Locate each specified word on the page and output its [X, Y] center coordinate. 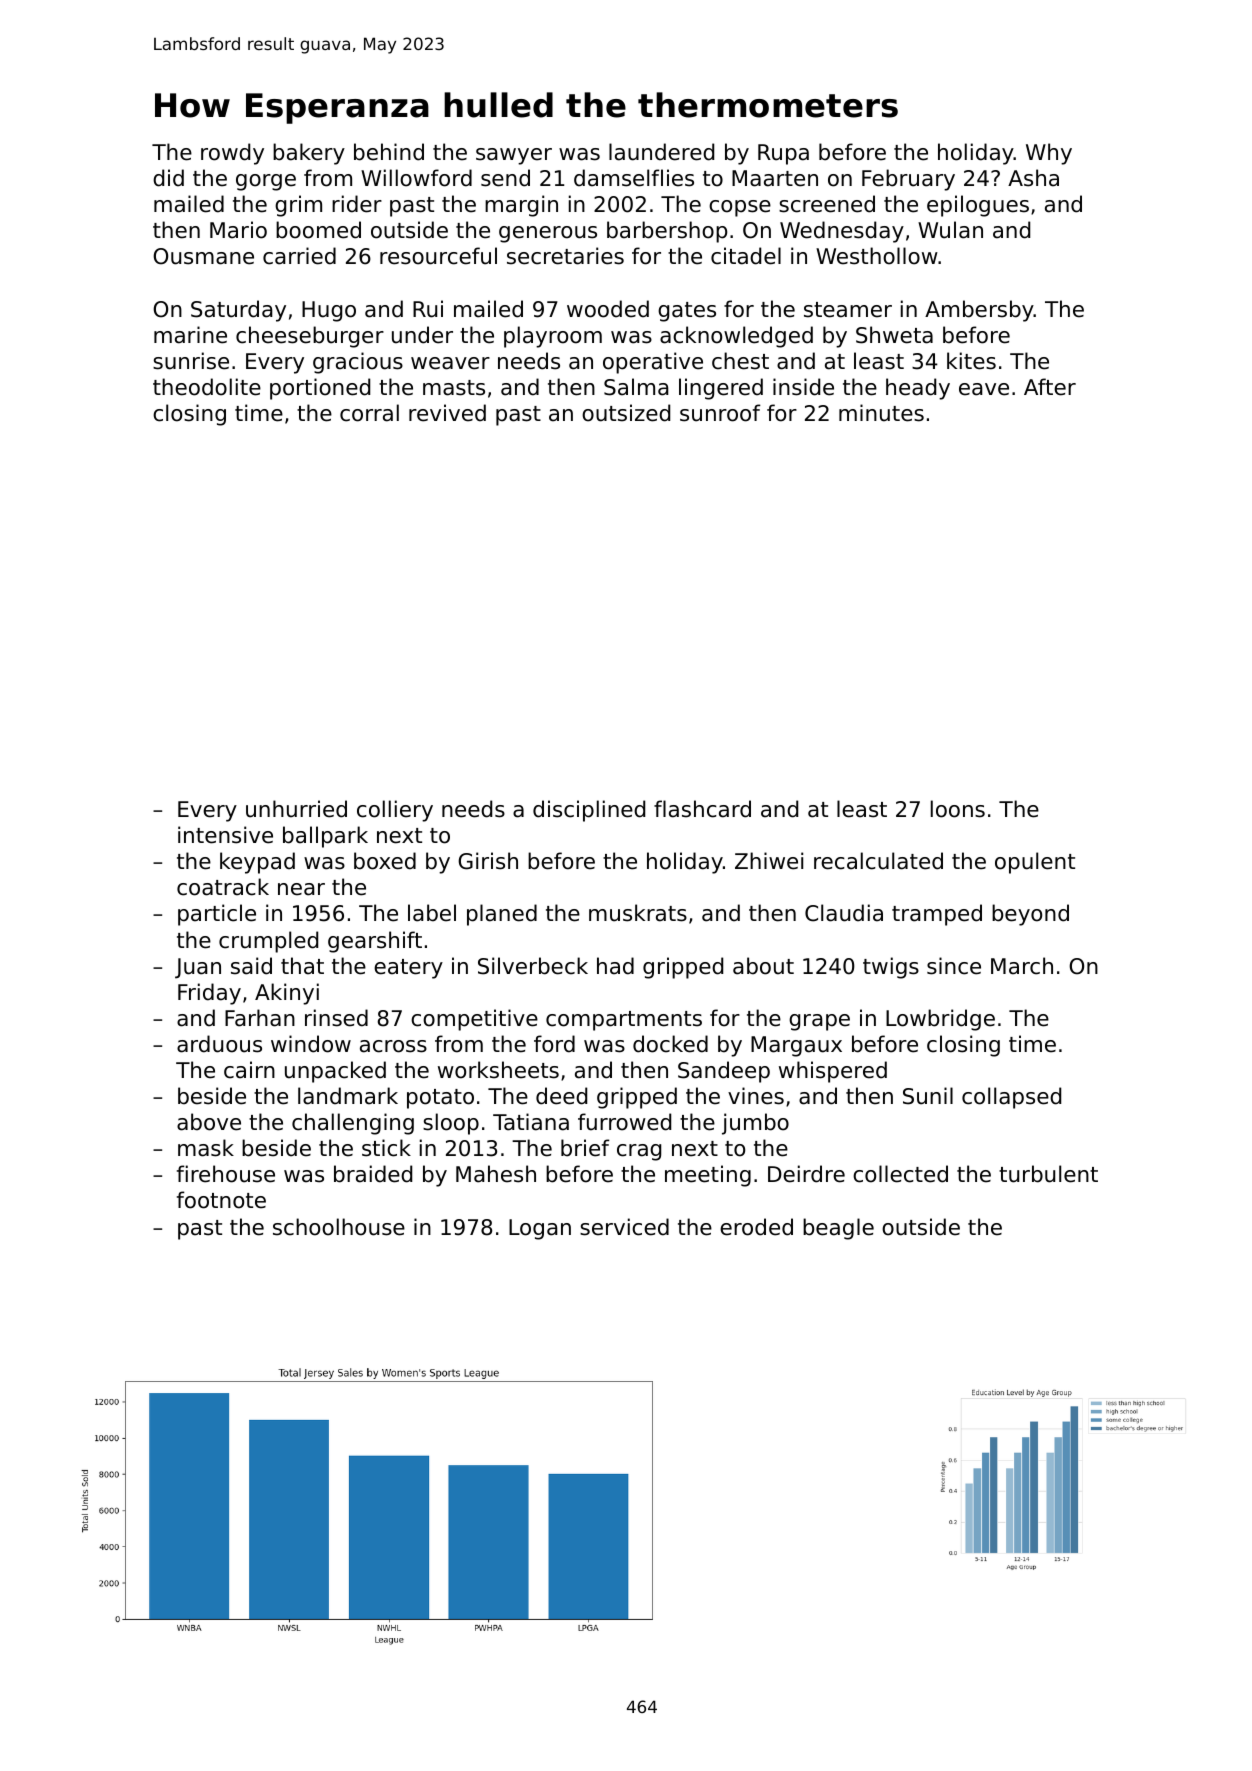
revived [447, 413]
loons [958, 809]
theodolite [207, 387]
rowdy [232, 154]
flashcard [702, 809]
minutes [881, 413]
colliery [395, 811]
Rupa [783, 154]
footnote [221, 1200]
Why [1049, 154]
